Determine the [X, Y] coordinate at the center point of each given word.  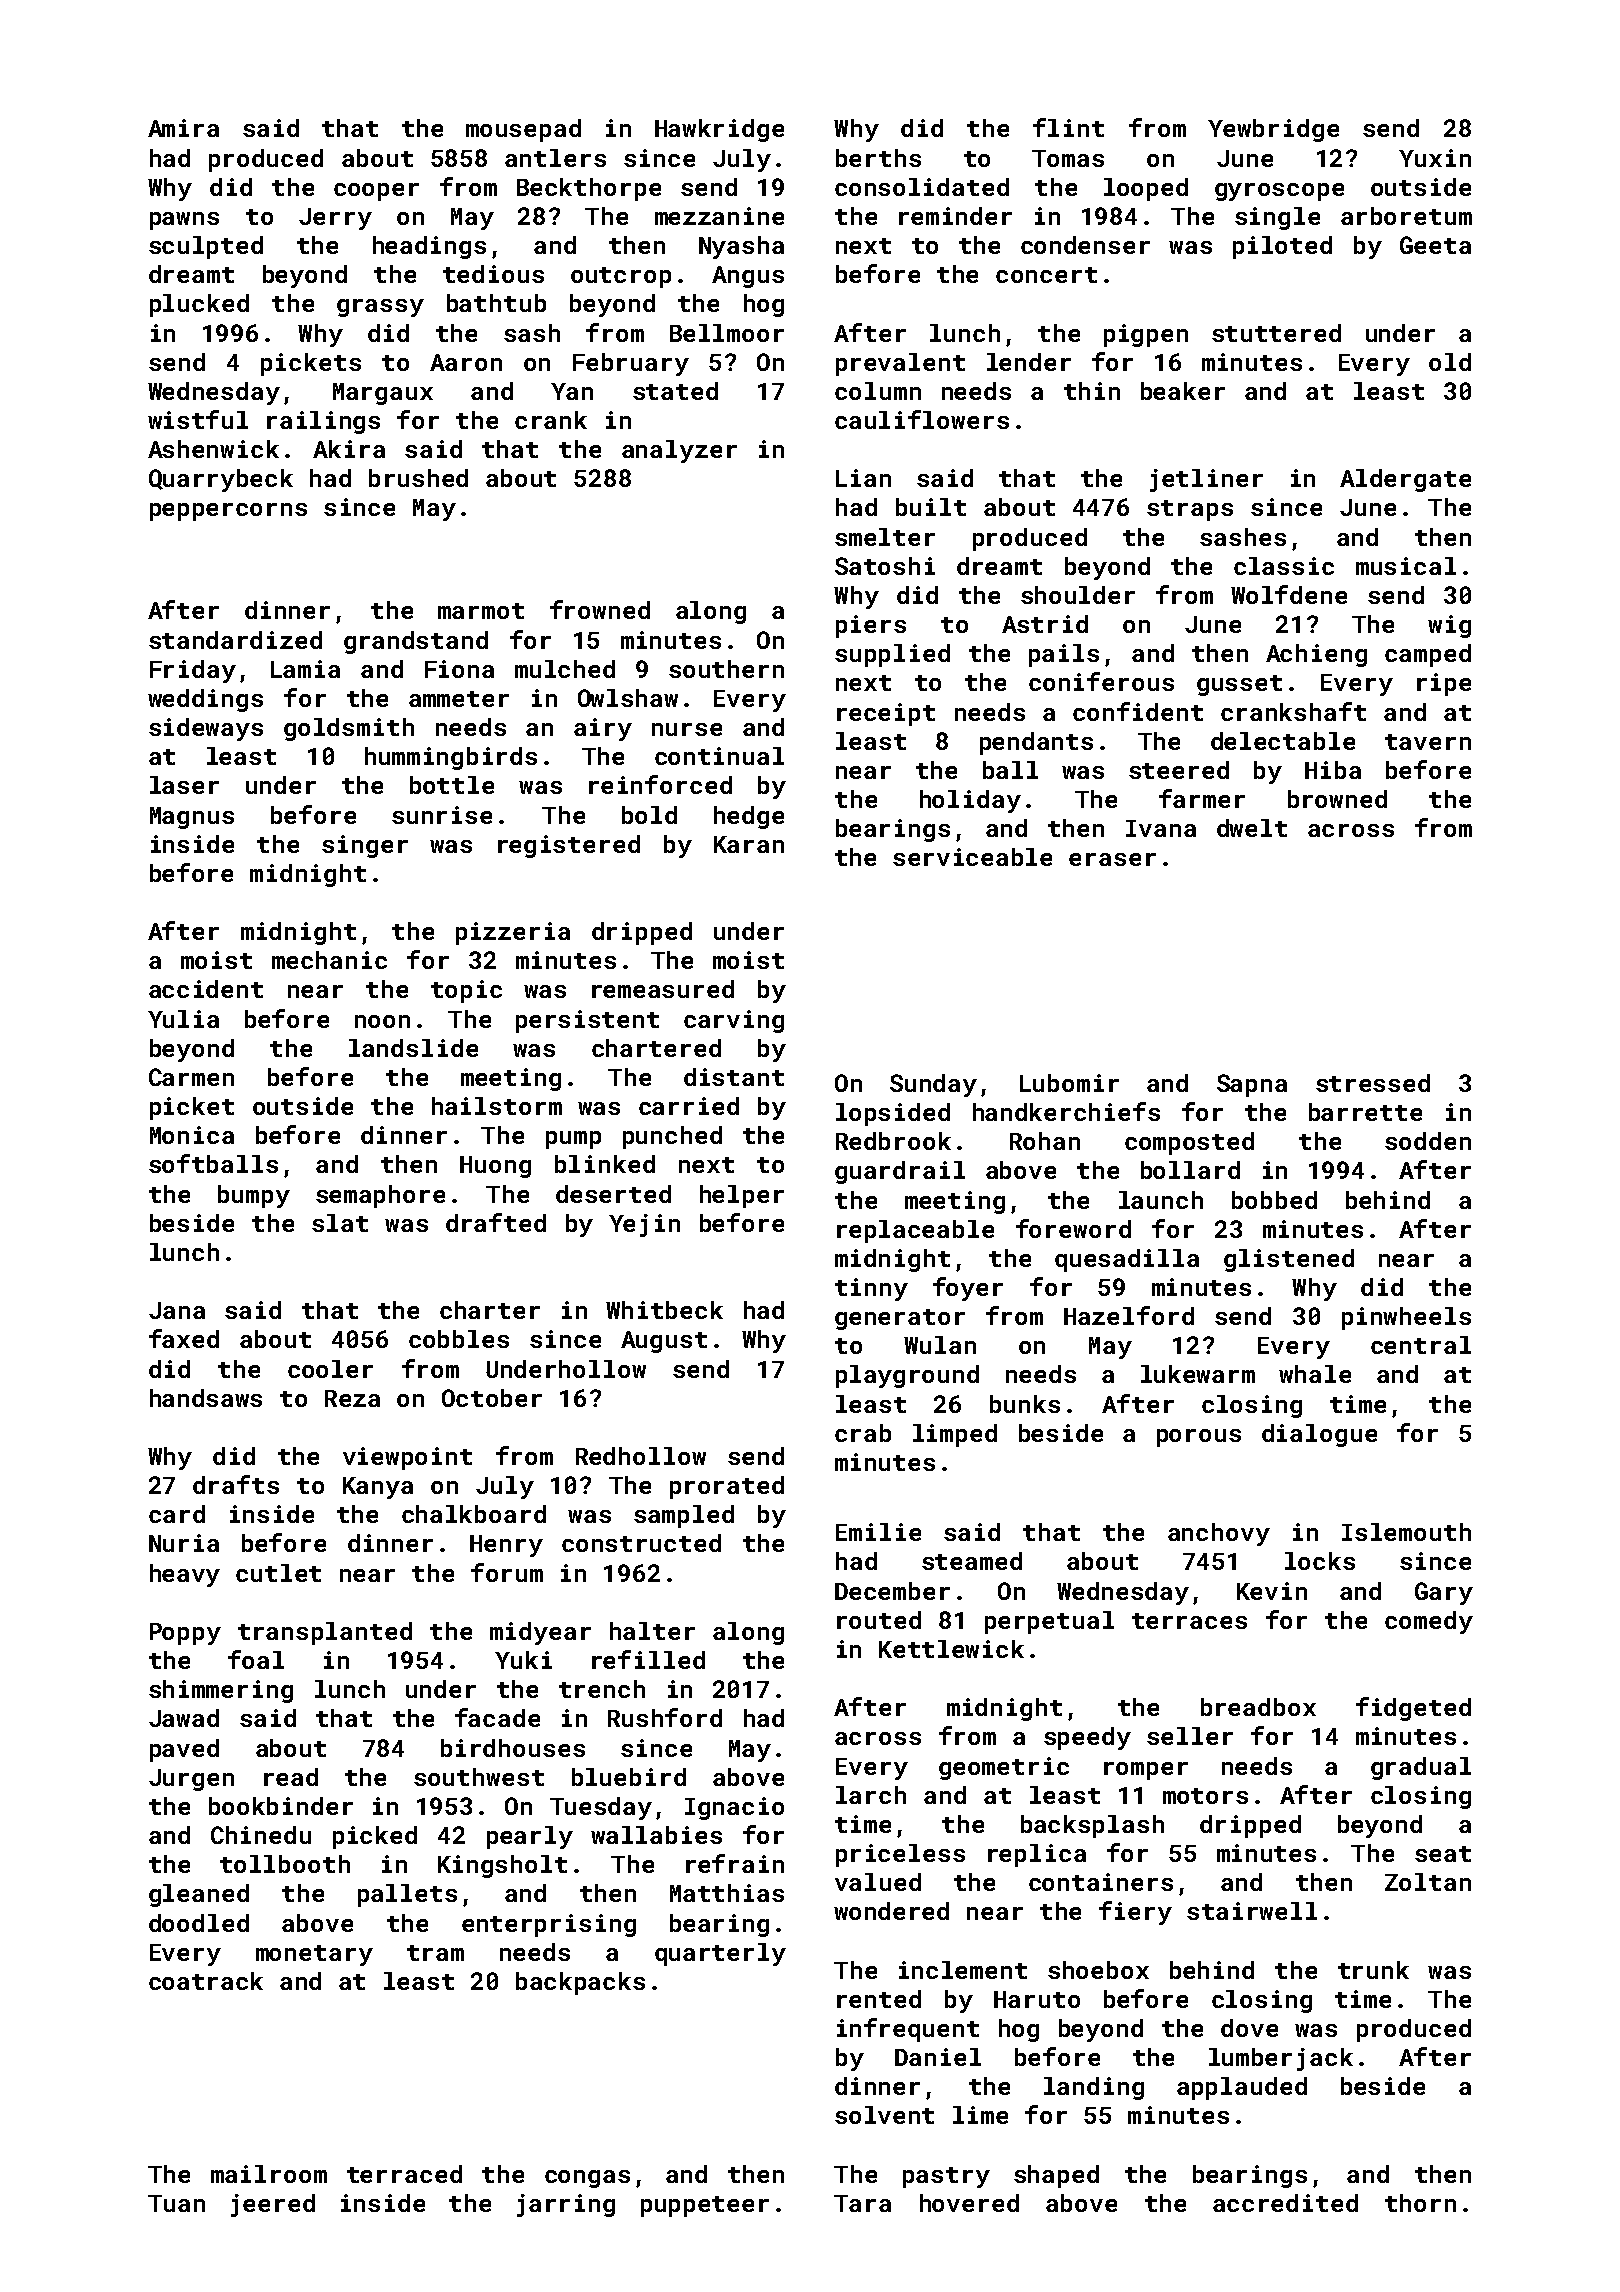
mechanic [329, 960]
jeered [273, 2205]
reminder [955, 216]
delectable [1283, 741]
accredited [1285, 2203]
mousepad [523, 130]
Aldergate [1405, 480]
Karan [749, 844]
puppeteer [705, 2206]
